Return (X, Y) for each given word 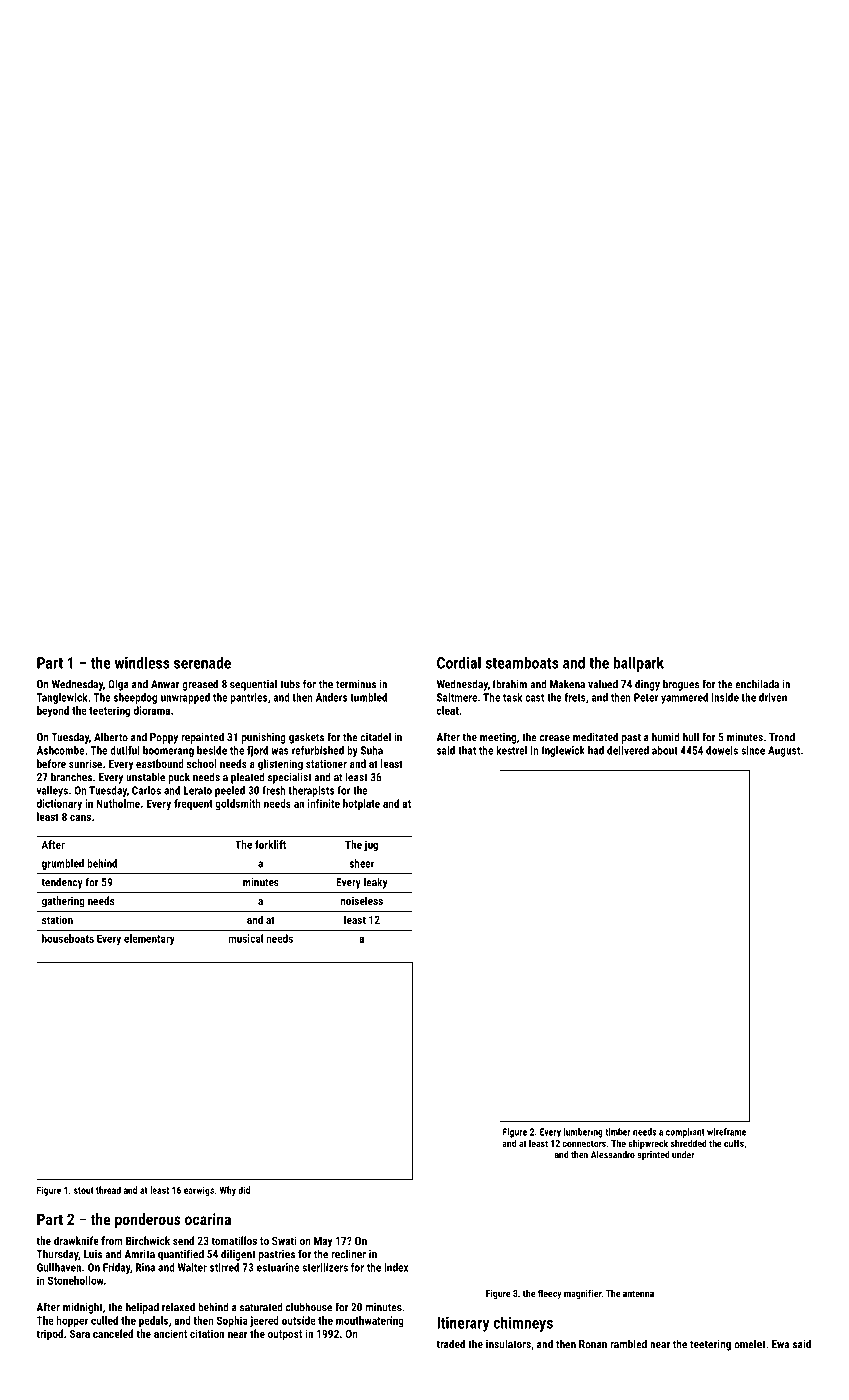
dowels (722, 750)
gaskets (306, 738)
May (323, 1242)
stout (84, 1190)
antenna (638, 1293)
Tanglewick (62, 698)
